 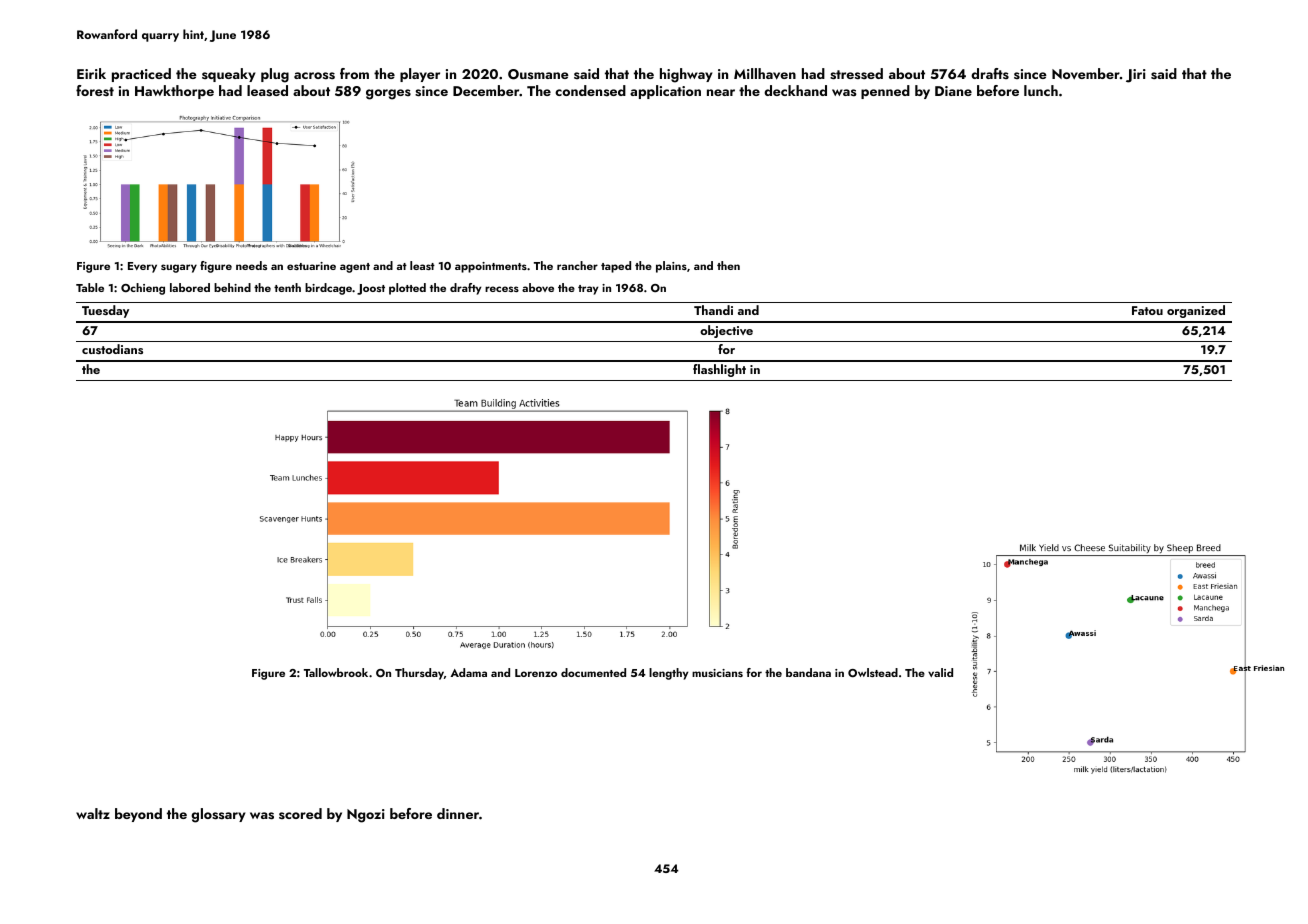 What do you see at coordinates (311, 266) in the document?
I see `estuarine` at bounding box center [311, 266].
